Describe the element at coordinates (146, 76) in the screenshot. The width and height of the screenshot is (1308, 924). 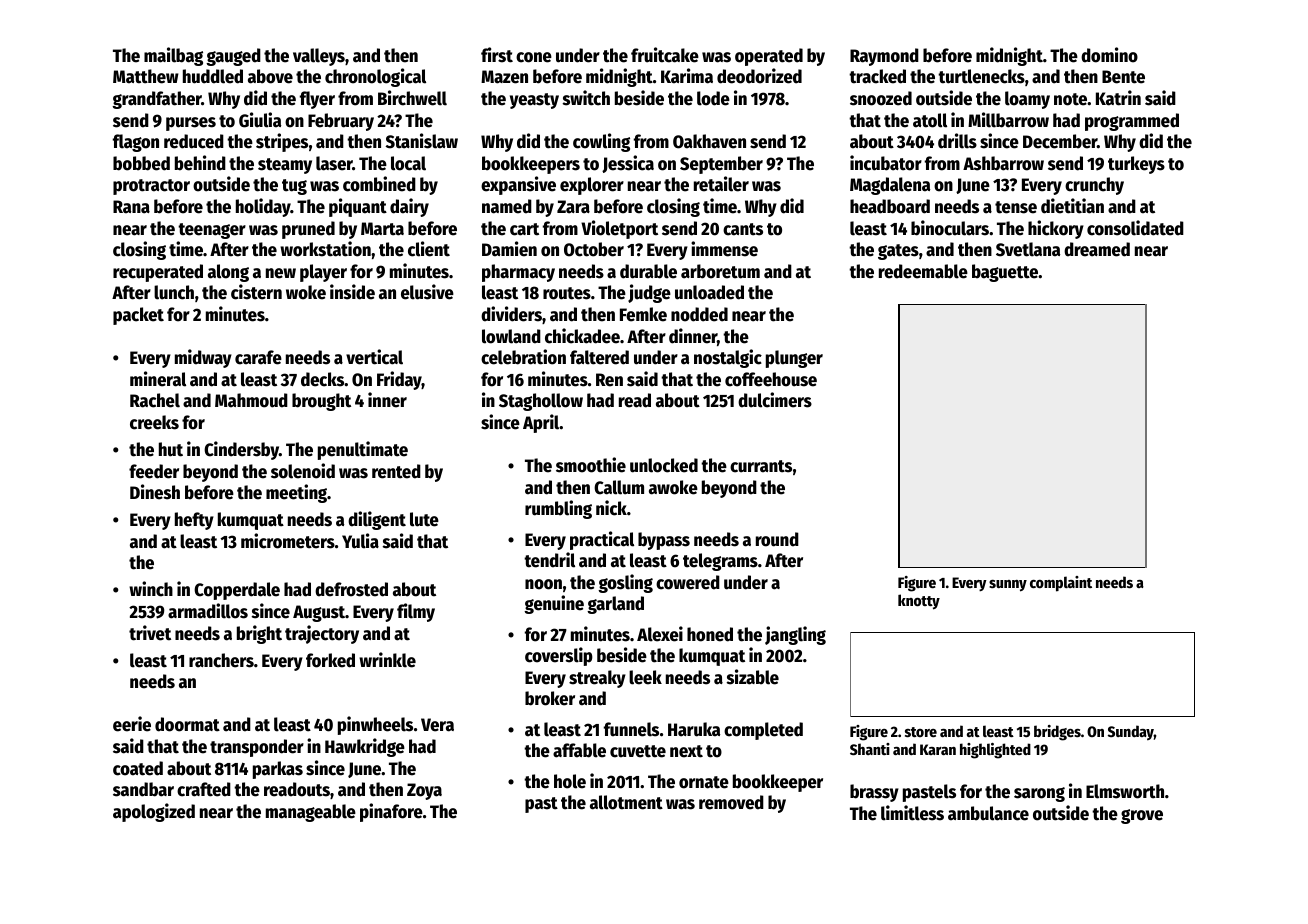
I see `Matthew` at that location.
